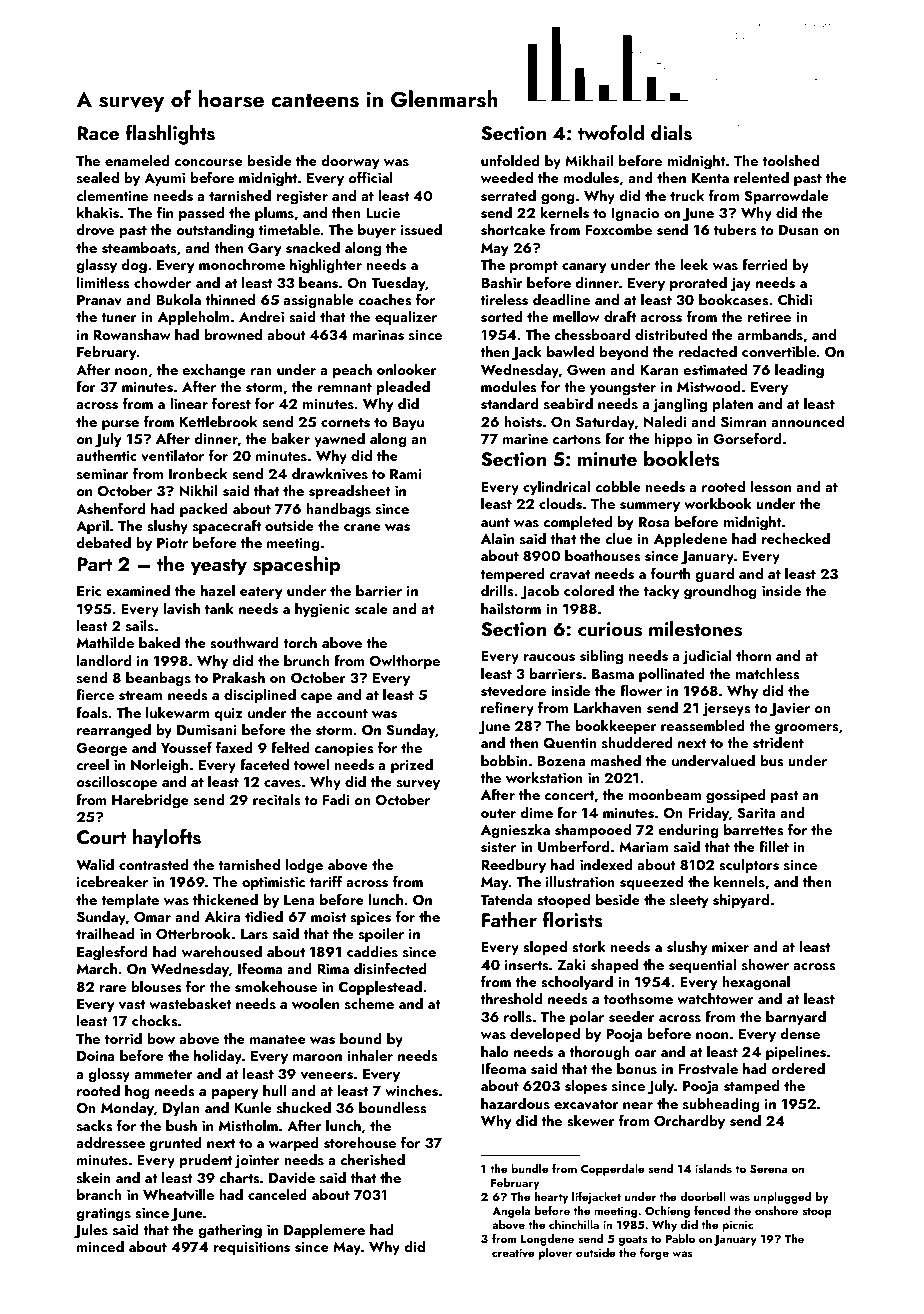 This screenshot has width=924, height=1314. Describe the element at coordinates (278, 1039) in the screenshot. I see `manatee` at that location.
